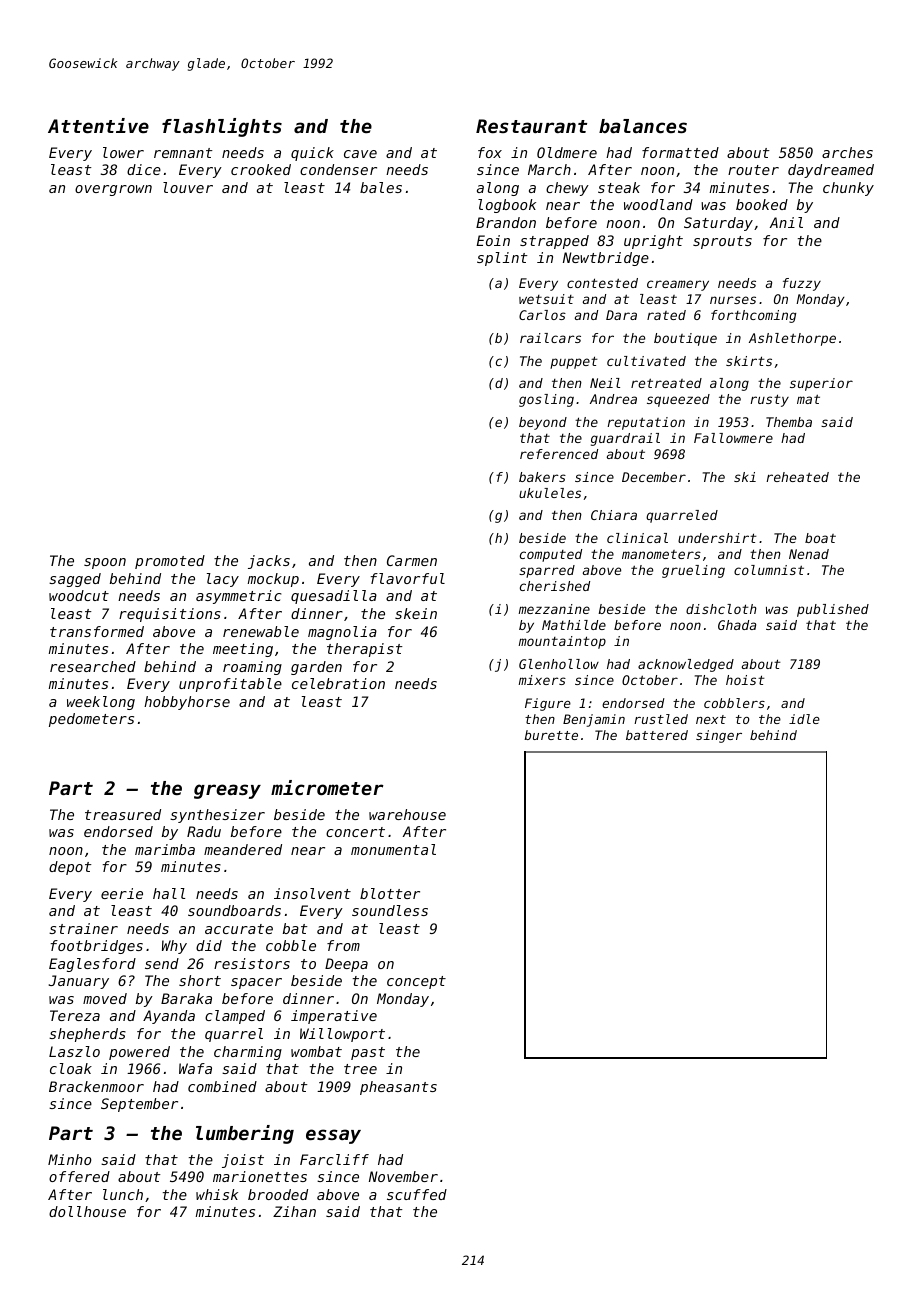 The width and height of the screenshot is (924, 1308). I want to click on blotter, so click(390, 893).
